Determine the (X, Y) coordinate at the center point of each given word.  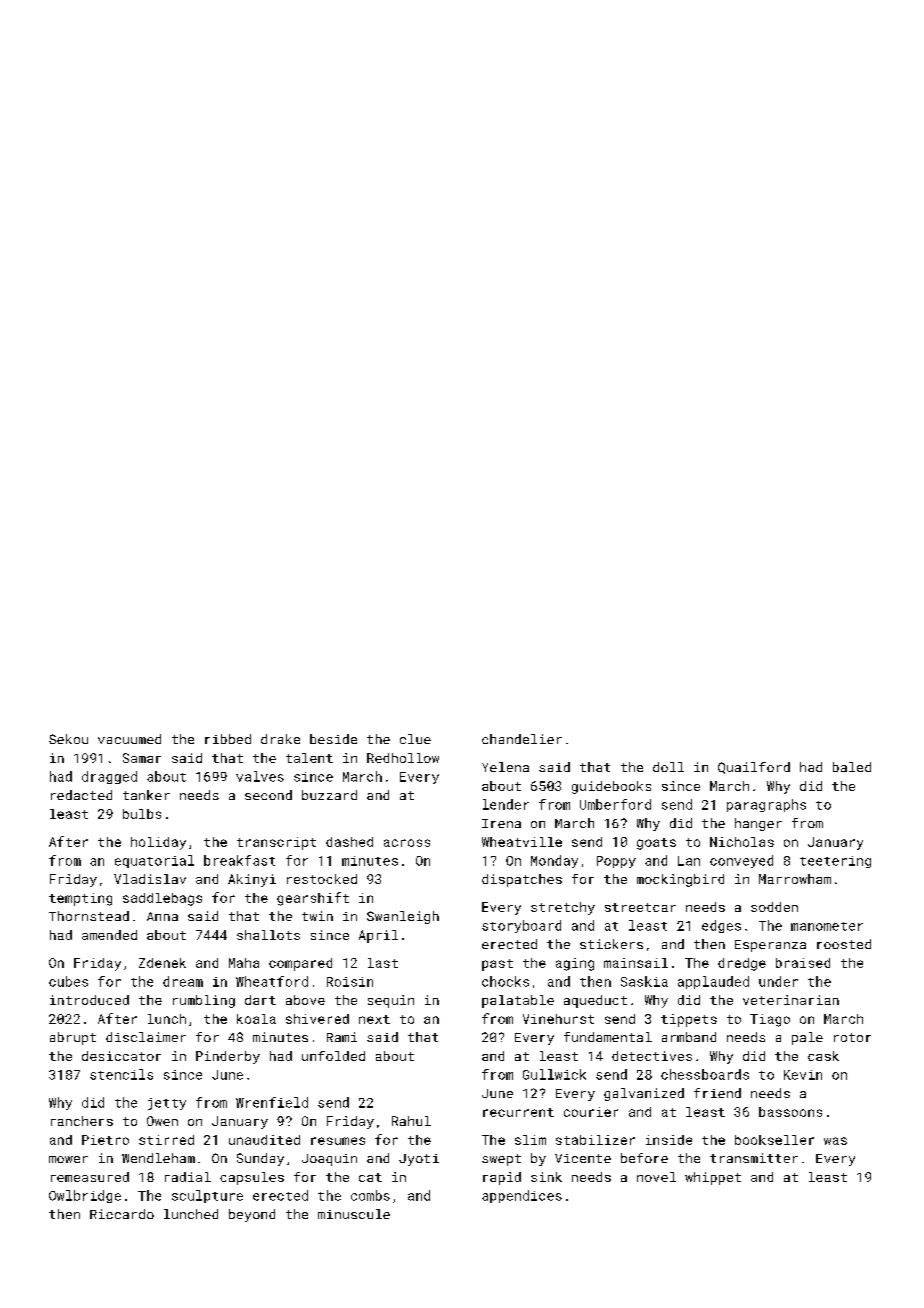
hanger (758, 824)
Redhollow (403, 758)
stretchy (563, 908)
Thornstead (89, 916)
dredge (742, 964)
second (268, 795)
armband (689, 1037)
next (374, 1019)
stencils (121, 1074)
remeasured (90, 1177)
